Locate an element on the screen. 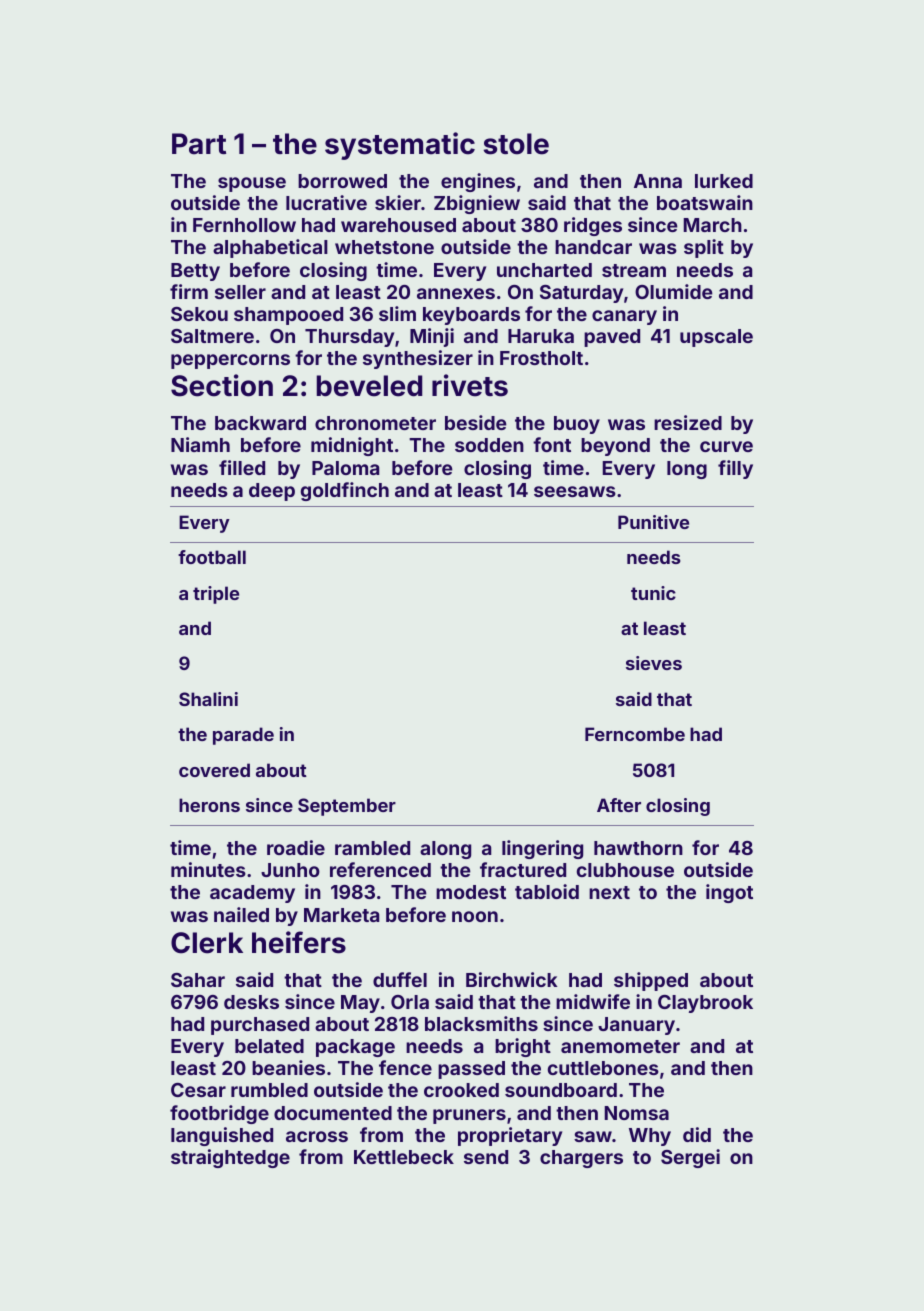  systematic is located at coordinates (400, 146).
